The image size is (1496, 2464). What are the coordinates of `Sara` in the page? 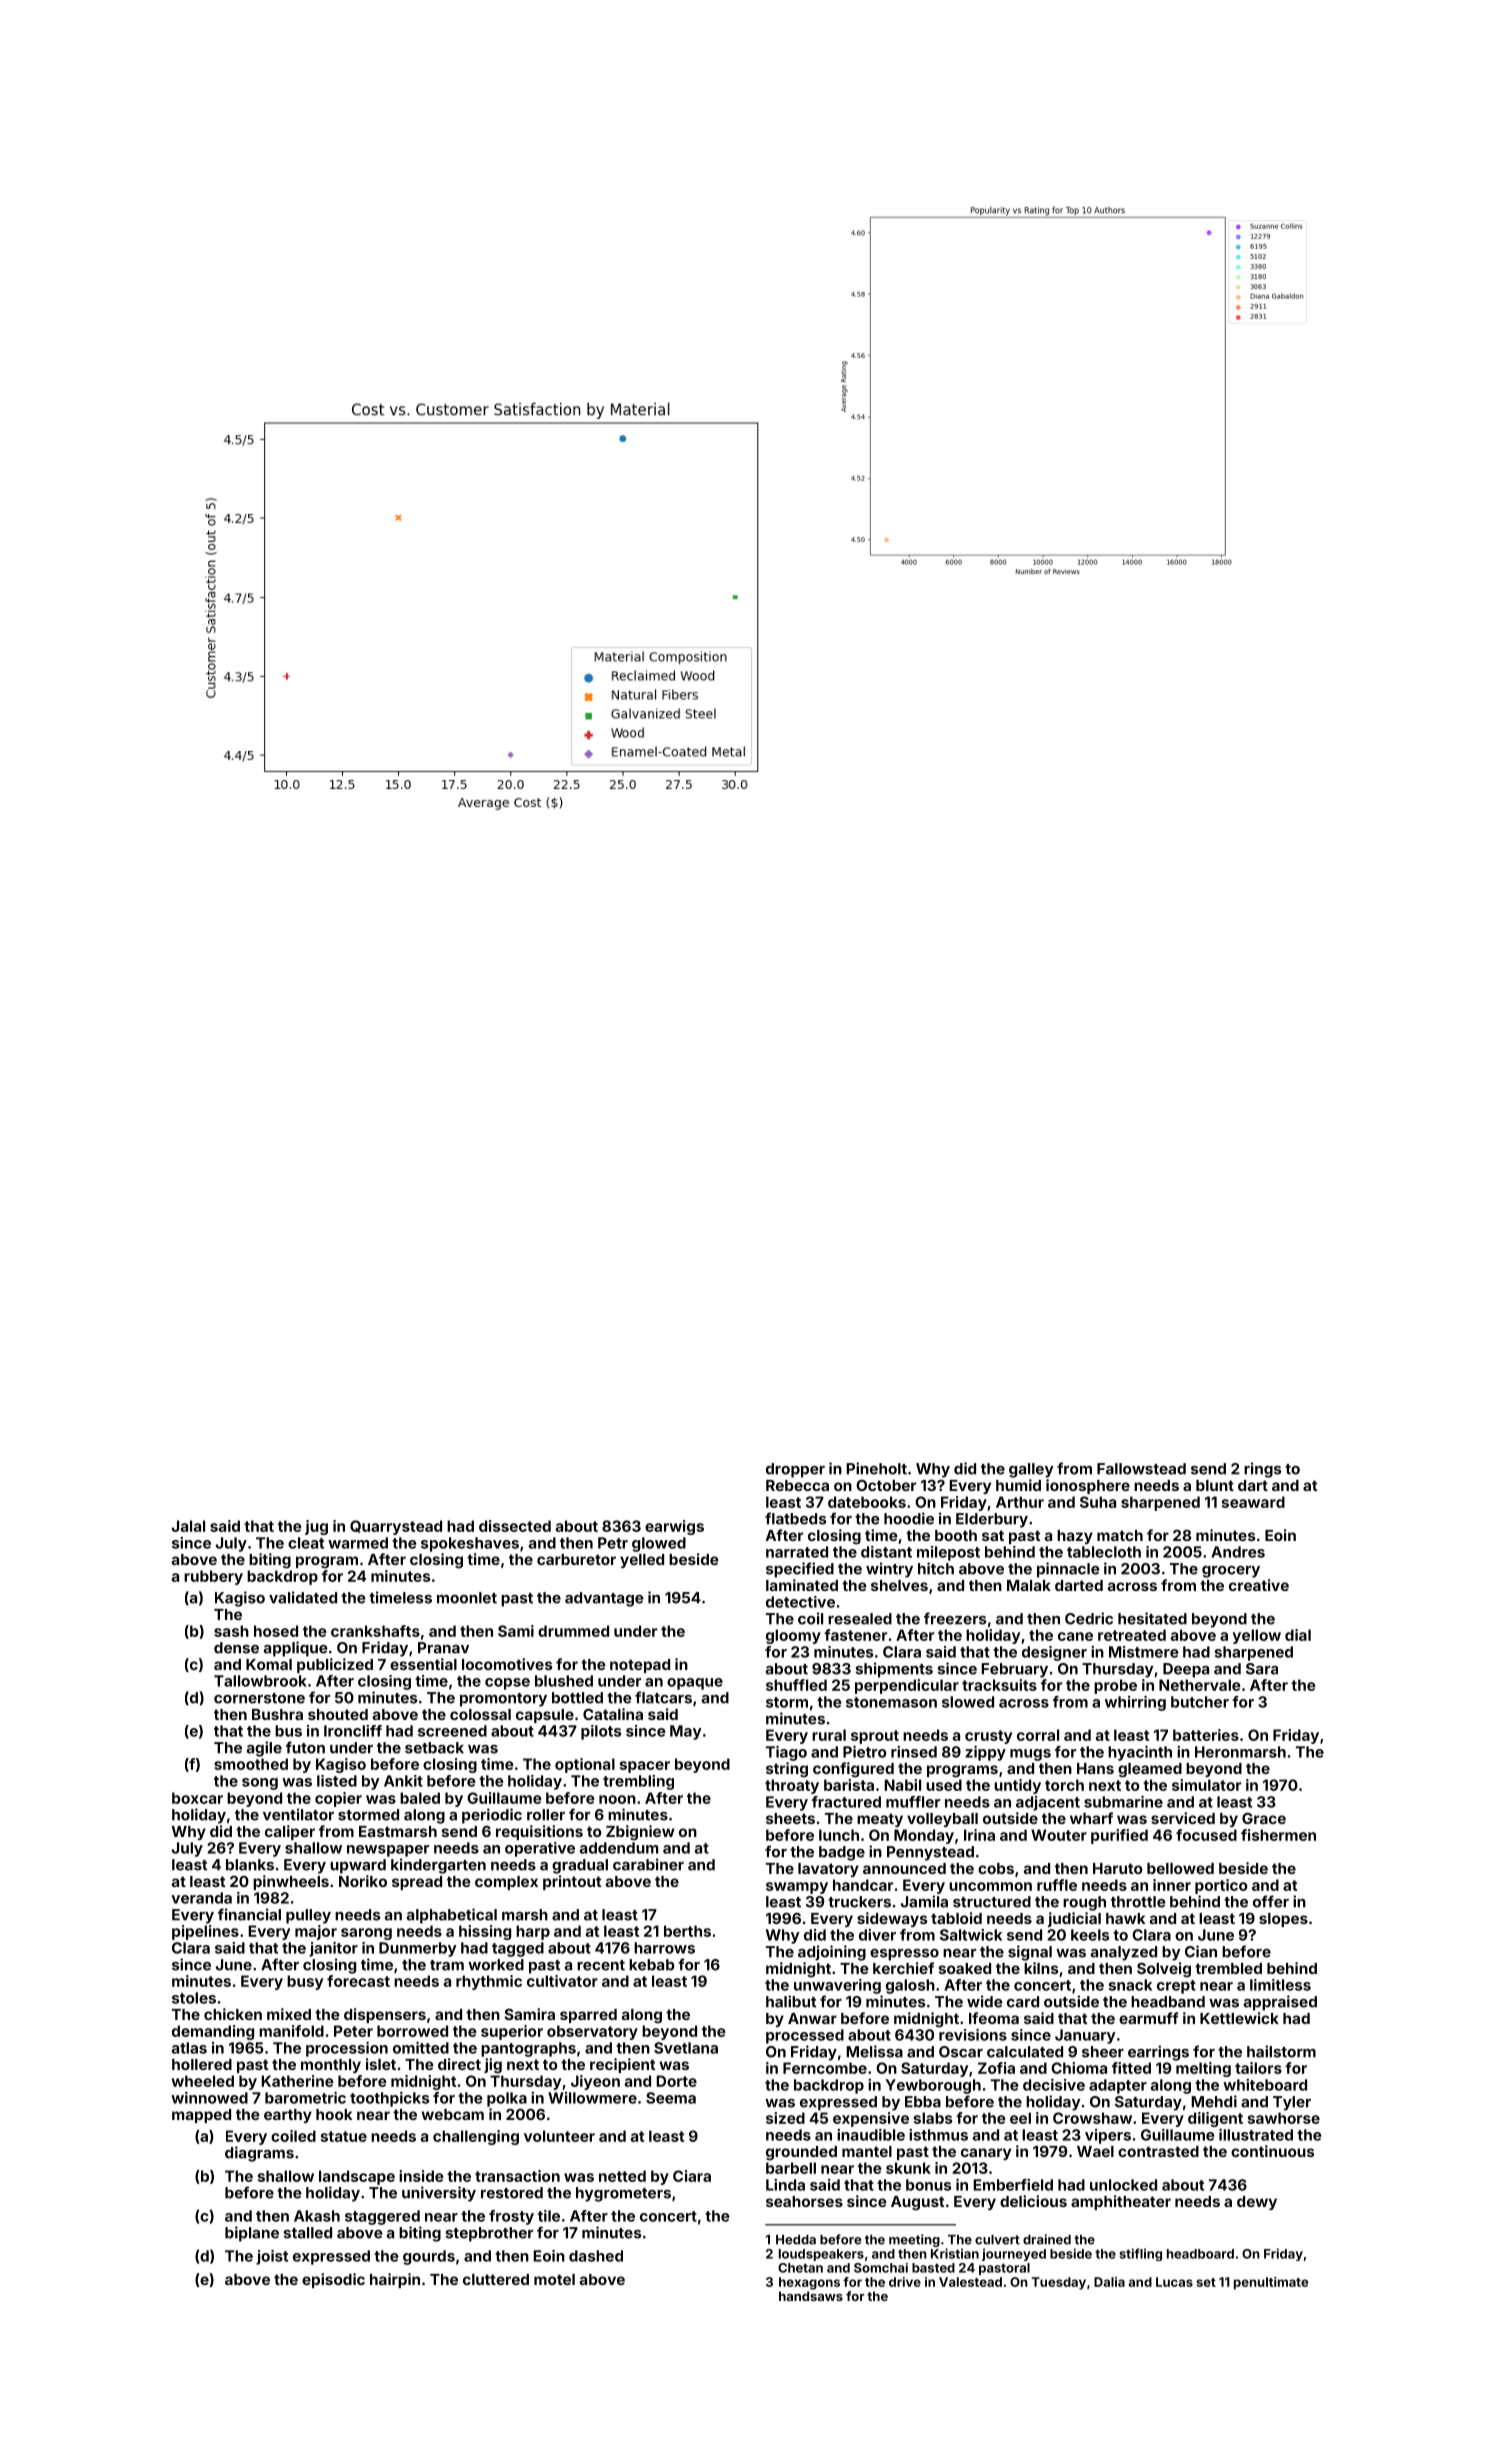 It's located at (1262, 1669).
